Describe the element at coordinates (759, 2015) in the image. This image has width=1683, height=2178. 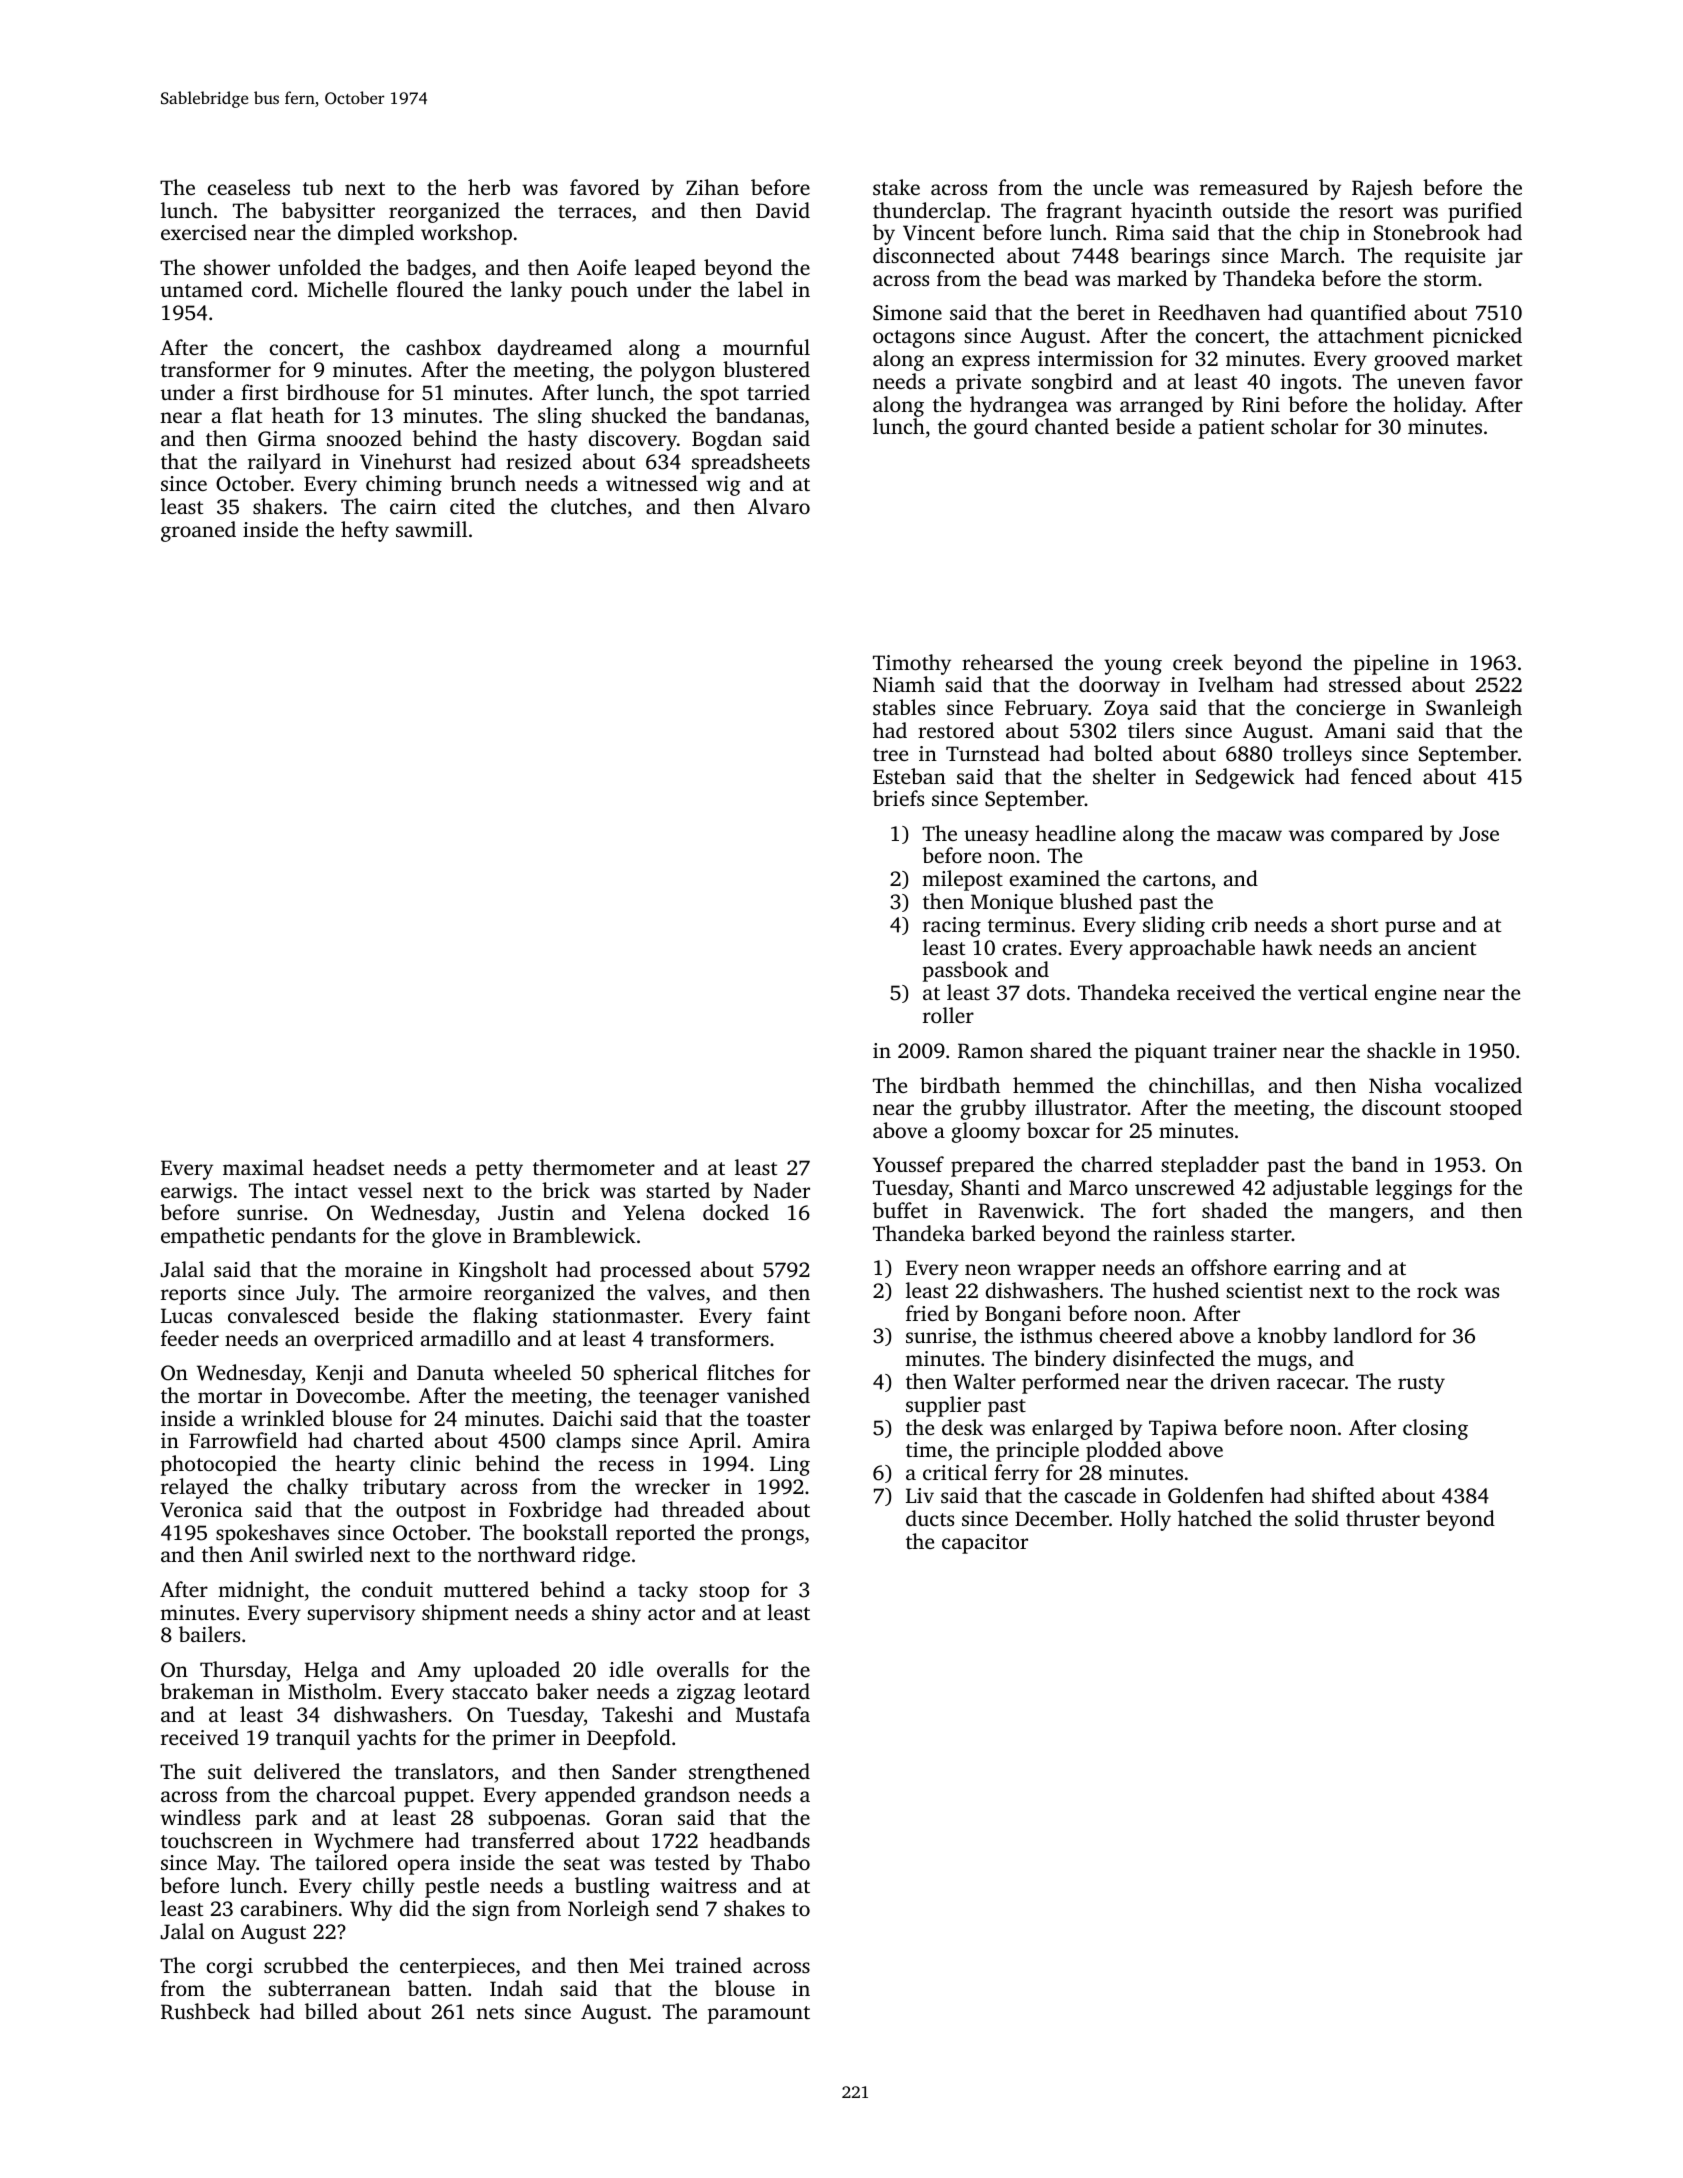
I see `paramount` at that location.
